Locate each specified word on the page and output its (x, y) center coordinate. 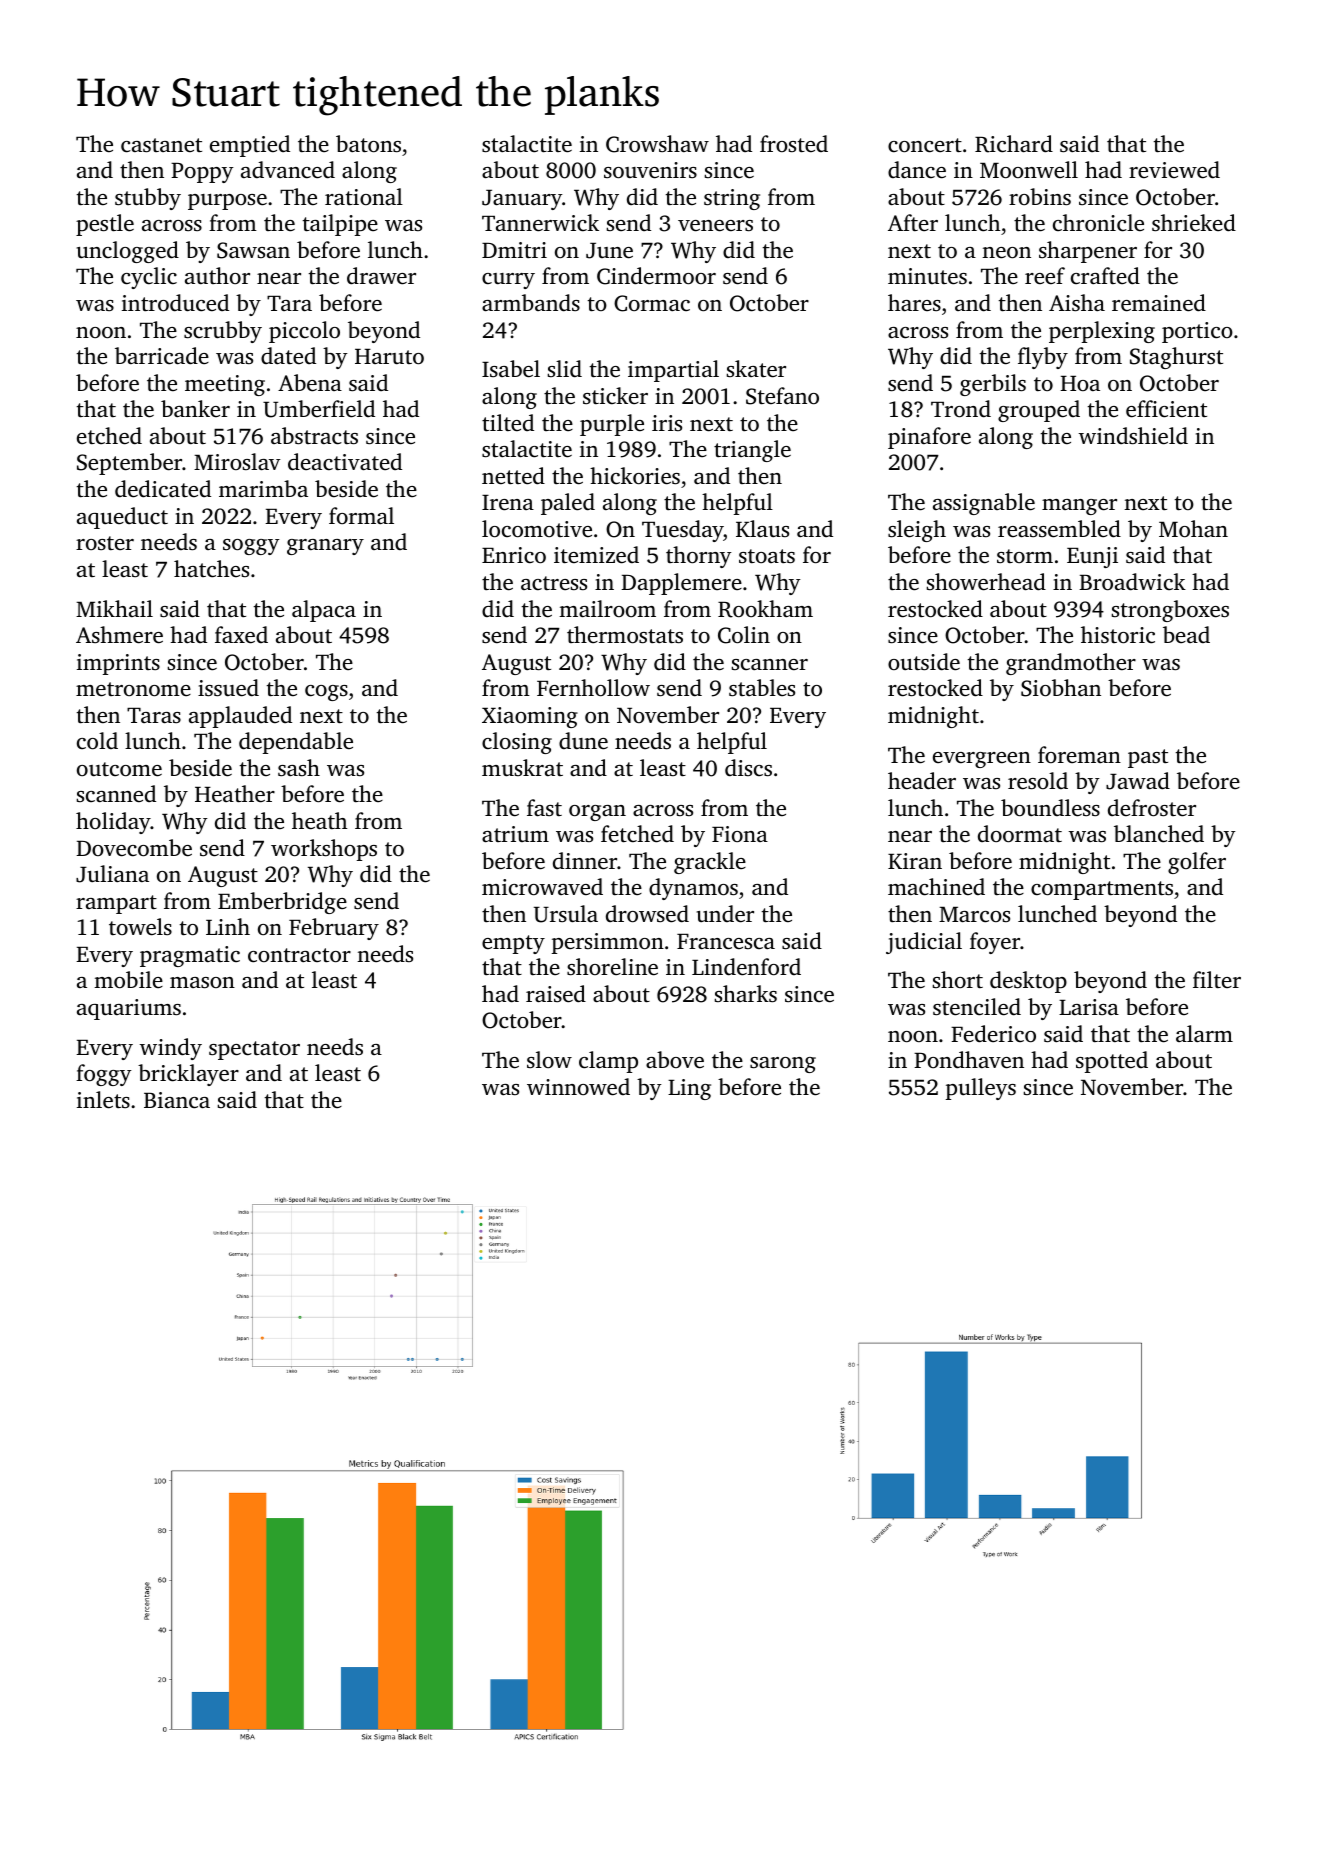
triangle (752, 451)
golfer (1197, 863)
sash (299, 767)
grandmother (1071, 664)
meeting (225, 385)
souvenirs (650, 170)
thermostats (625, 634)
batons (368, 143)
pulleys (981, 1089)
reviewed (1174, 170)
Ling (689, 1089)
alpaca (324, 611)
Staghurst (1176, 358)
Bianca (177, 1100)
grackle (710, 863)
